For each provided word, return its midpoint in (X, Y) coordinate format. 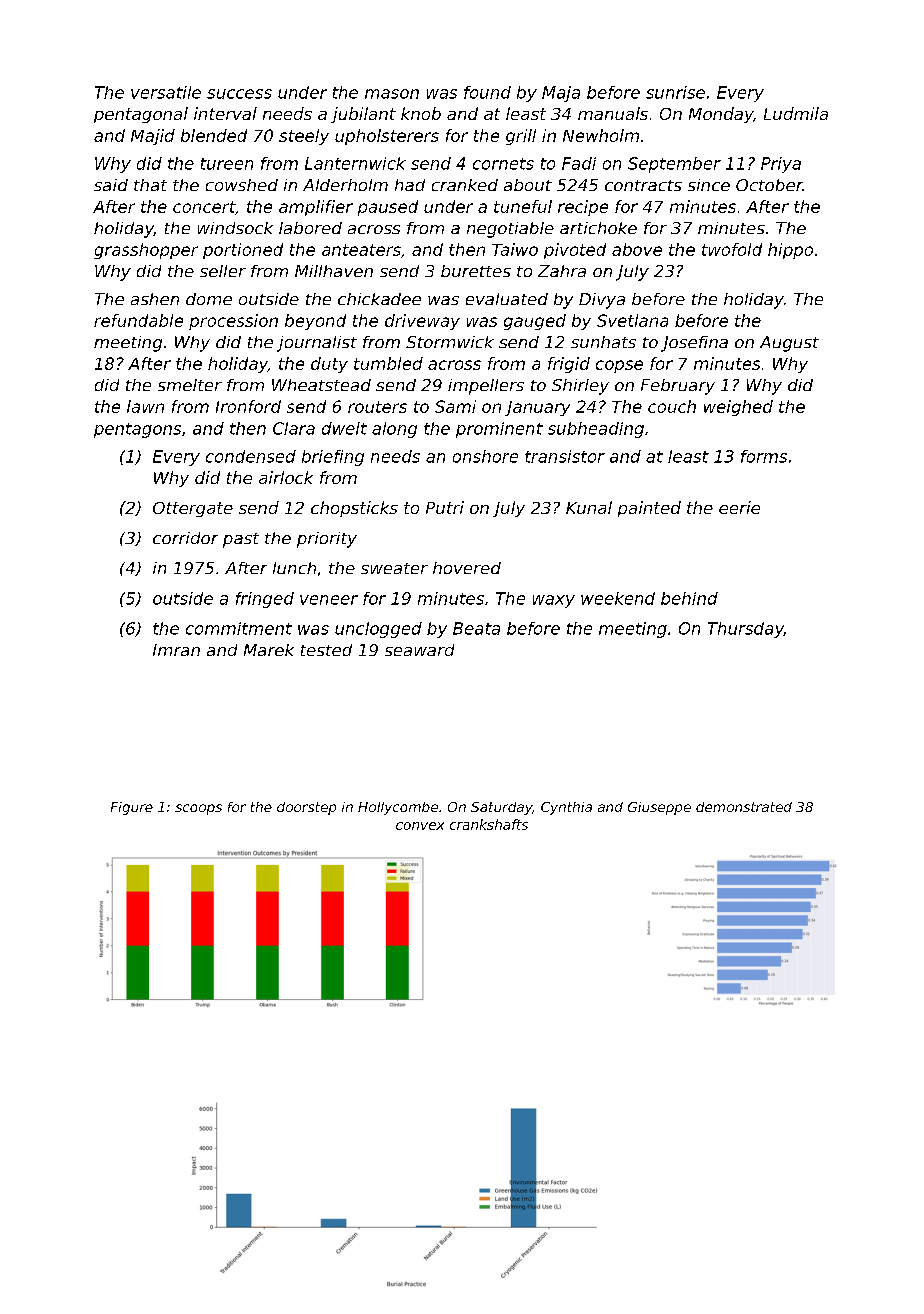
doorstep (306, 808)
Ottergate (193, 509)
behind (689, 598)
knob (421, 113)
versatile (166, 92)
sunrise (675, 92)
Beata (476, 628)
